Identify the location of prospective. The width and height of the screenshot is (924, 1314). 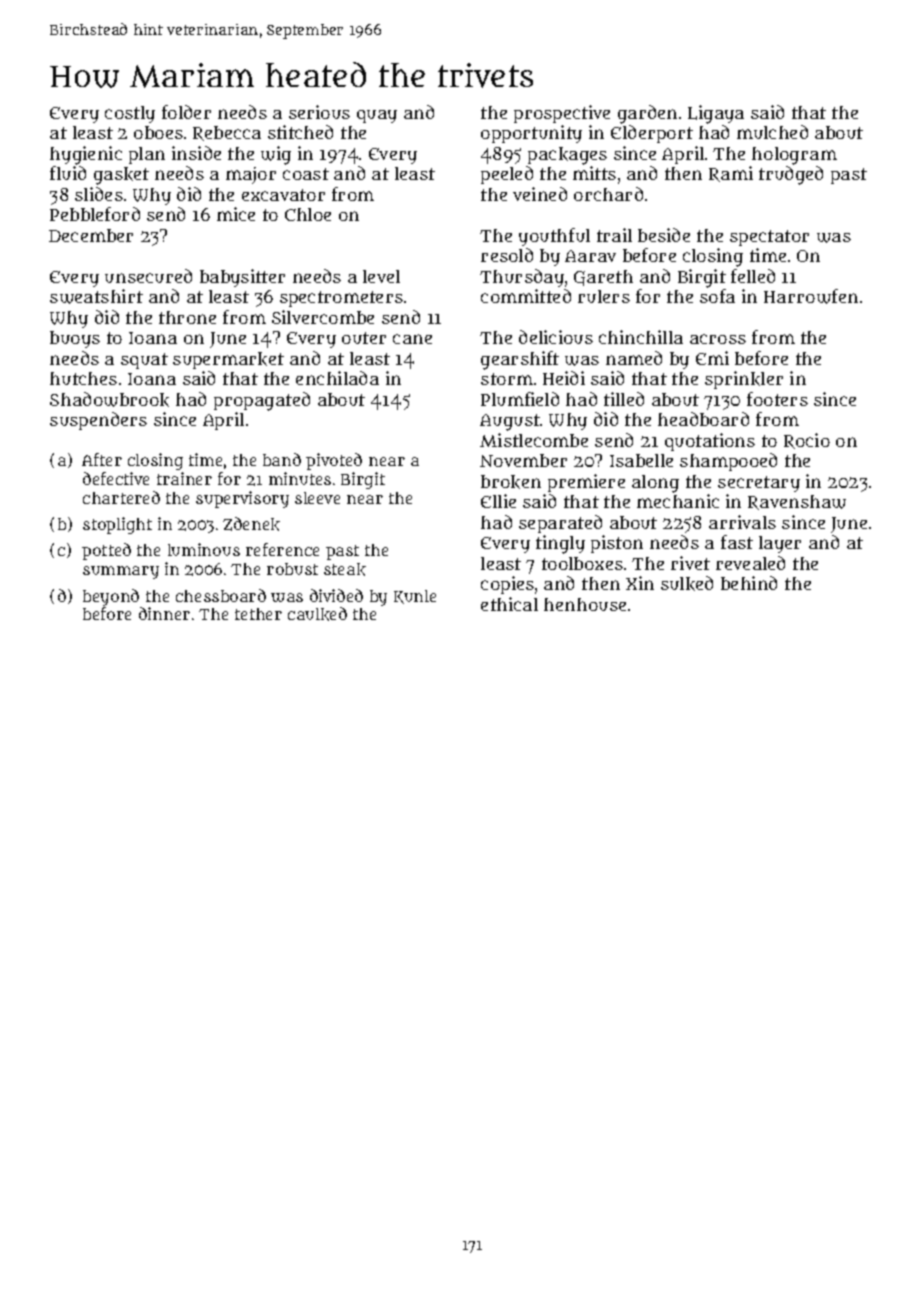
(562, 114).
